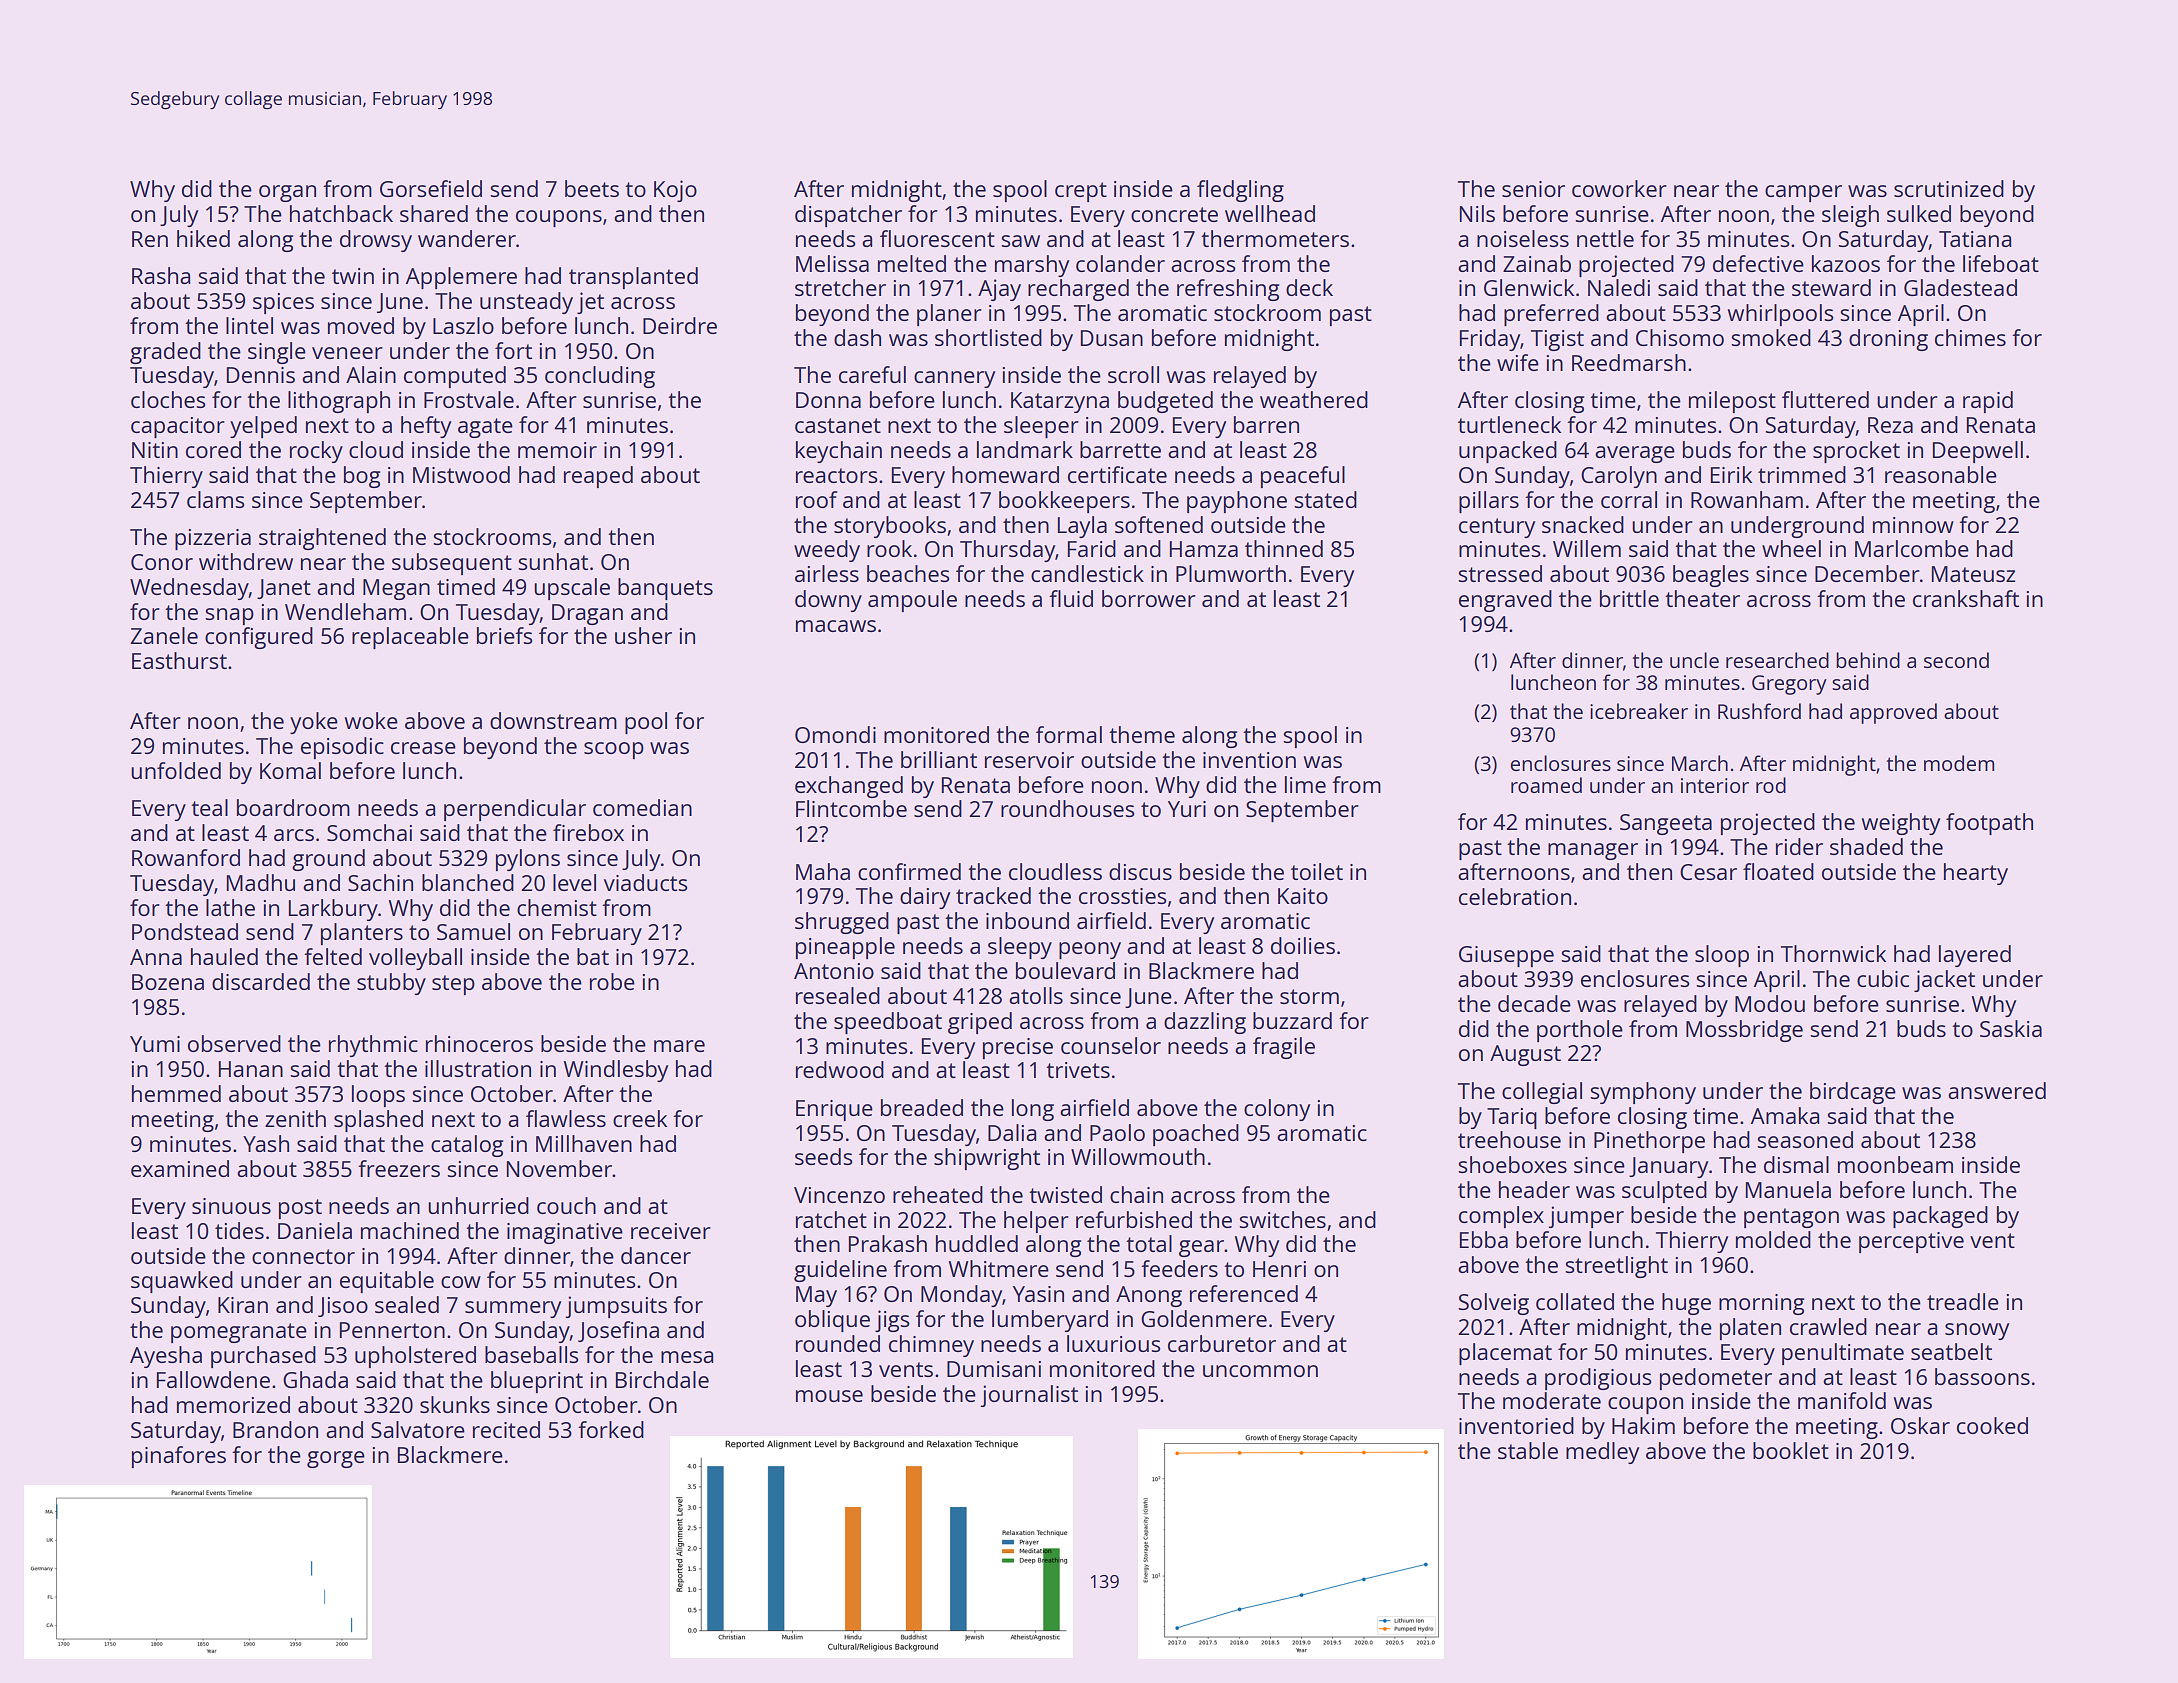  I want to click on answered, so click(1997, 1090).
